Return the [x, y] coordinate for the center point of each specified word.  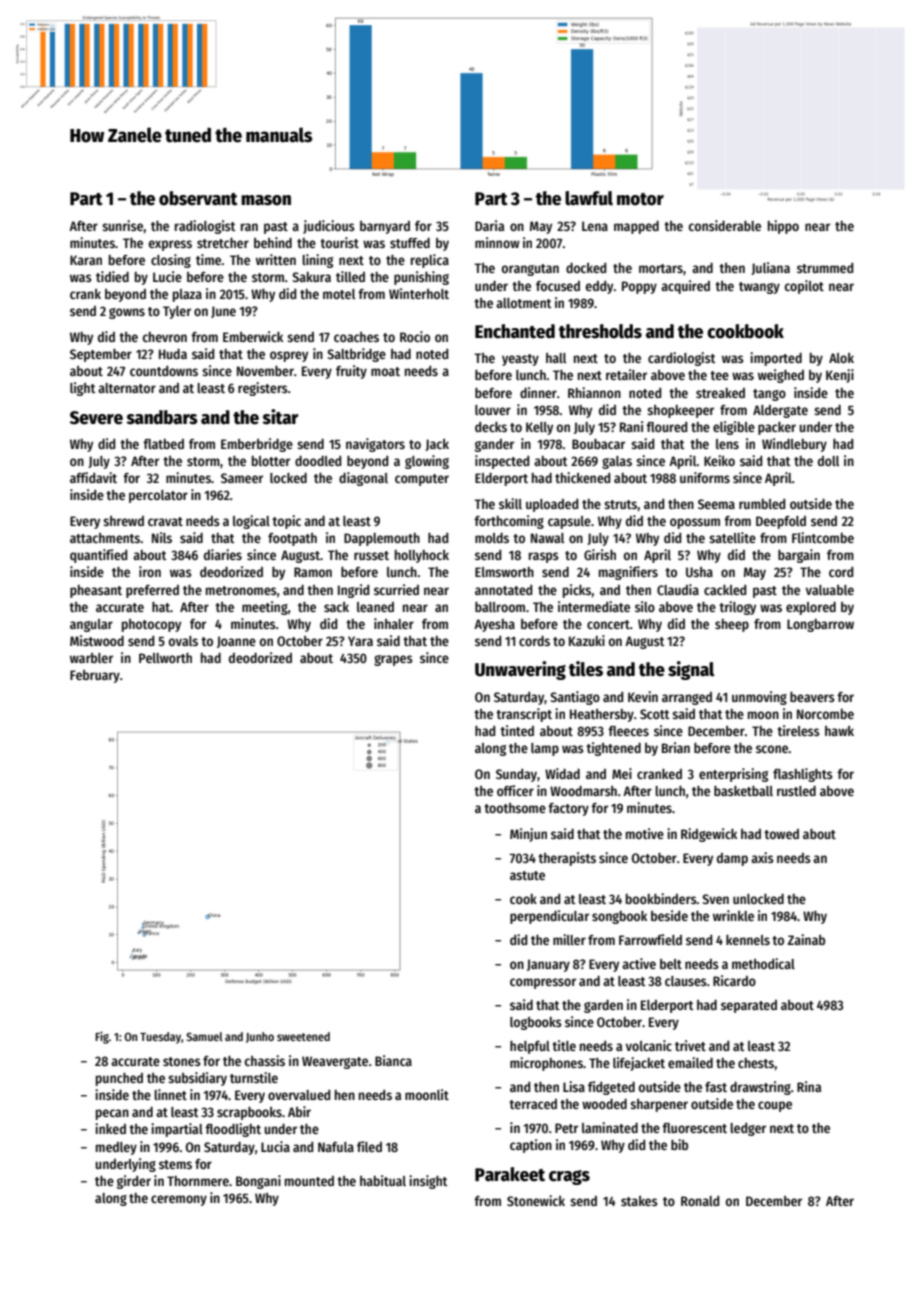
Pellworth [165, 658]
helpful [530, 1047]
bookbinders [661, 898]
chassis [265, 1060]
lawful [589, 198]
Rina [809, 1086]
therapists [567, 859]
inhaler [394, 623]
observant [198, 198]
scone [772, 749]
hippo [783, 227]
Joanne [236, 642]
